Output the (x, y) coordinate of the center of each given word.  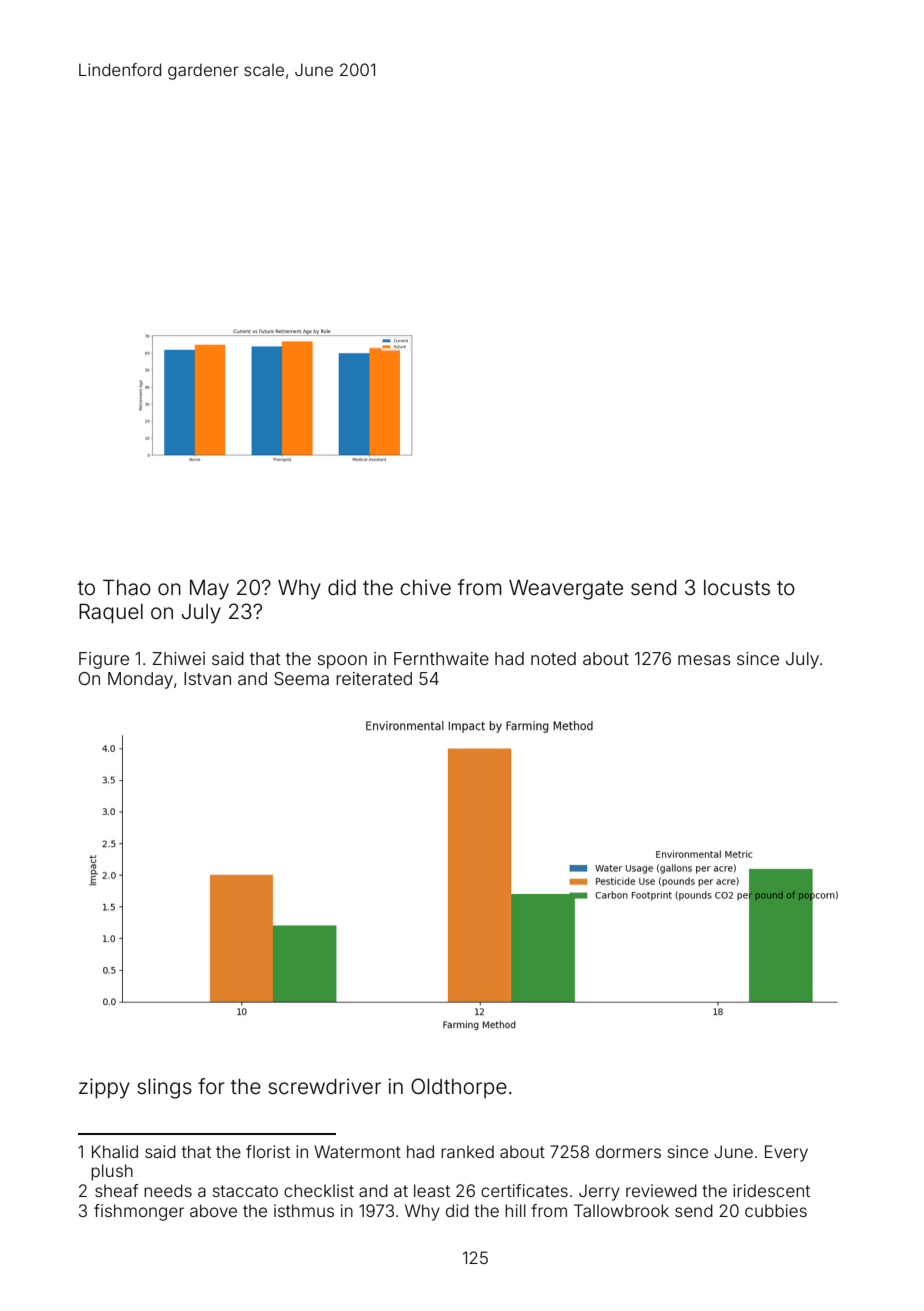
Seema (301, 678)
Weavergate (566, 590)
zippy (104, 1088)
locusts (737, 587)
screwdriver (324, 1086)
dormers (628, 1151)
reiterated (374, 678)
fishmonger (139, 1212)
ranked (467, 1151)
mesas (704, 660)
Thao (127, 587)
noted (553, 658)
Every (786, 1153)
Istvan (207, 678)
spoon (342, 662)
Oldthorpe (459, 1088)
